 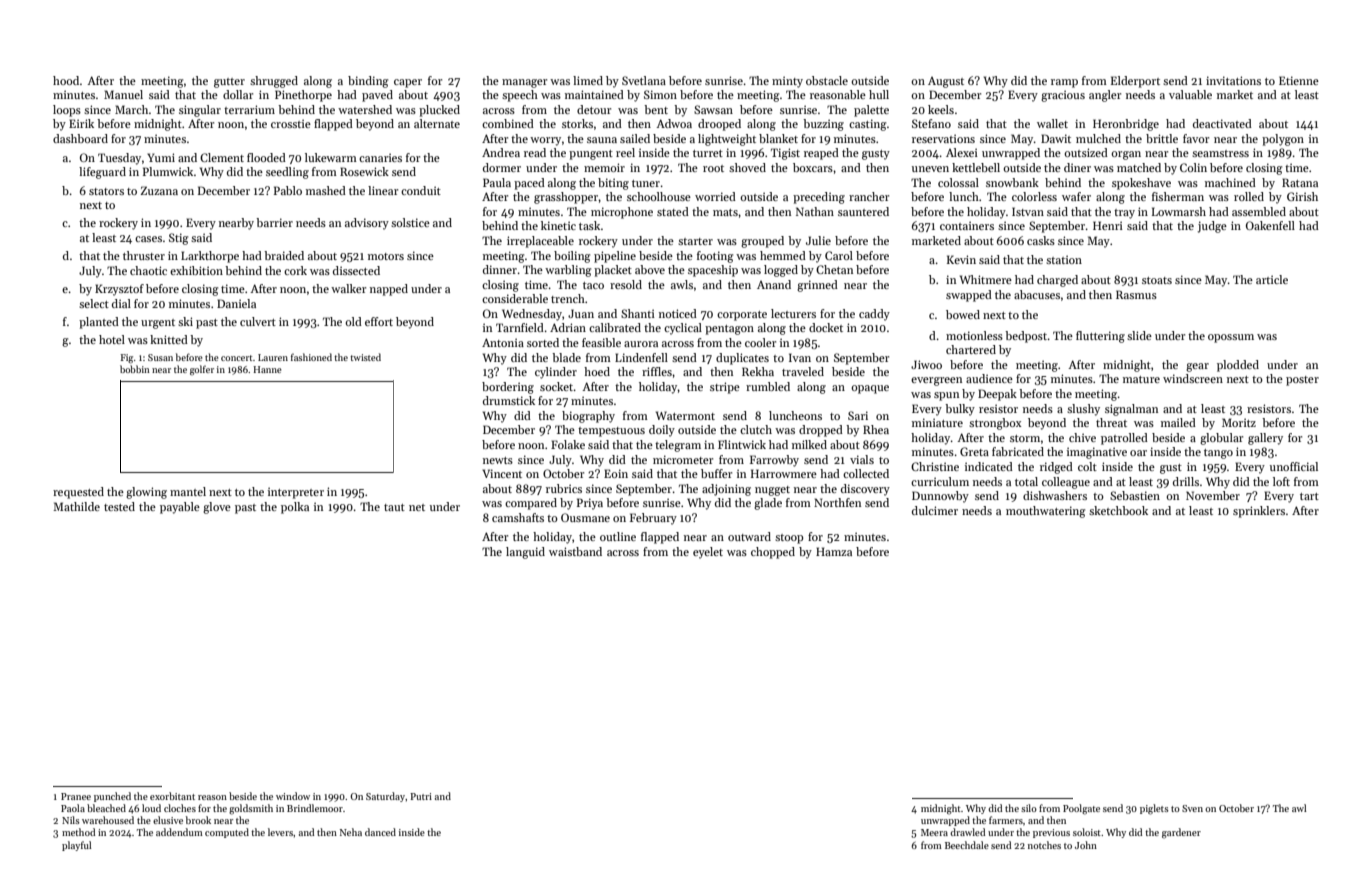 I want to click on sailed, so click(x=635, y=138).
